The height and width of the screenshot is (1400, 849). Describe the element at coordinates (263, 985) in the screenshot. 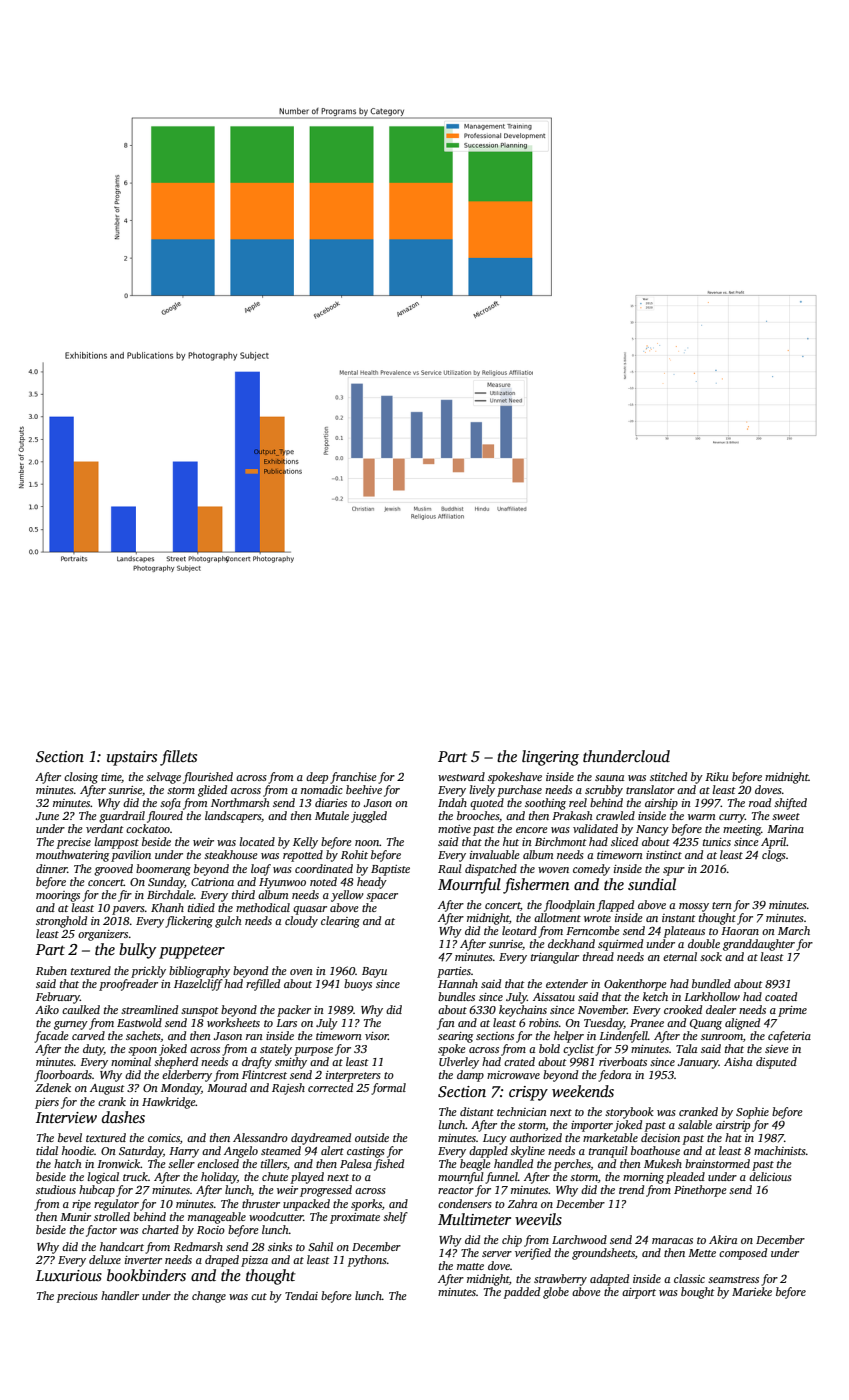

I see `refilled` at that location.
